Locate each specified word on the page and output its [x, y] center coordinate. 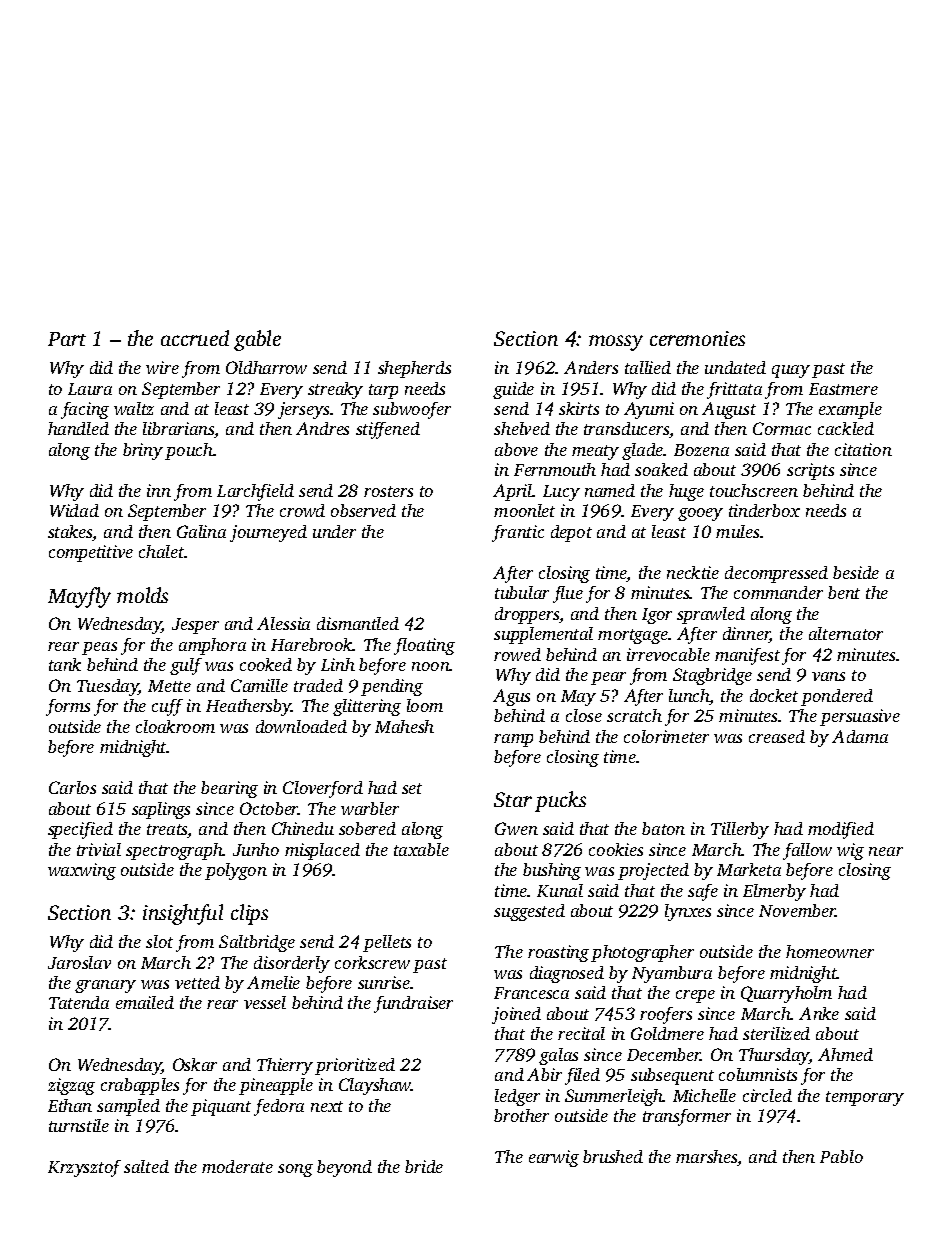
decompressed [776, 574]
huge [686, 492]
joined [516, 1015]
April [513, 492]
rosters [388, 491]
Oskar [195, 1064]
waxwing [82, 871]
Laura [90, 389]
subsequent [672, 1076]
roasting [558, 953]
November [797, 910]
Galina [201, 531]
